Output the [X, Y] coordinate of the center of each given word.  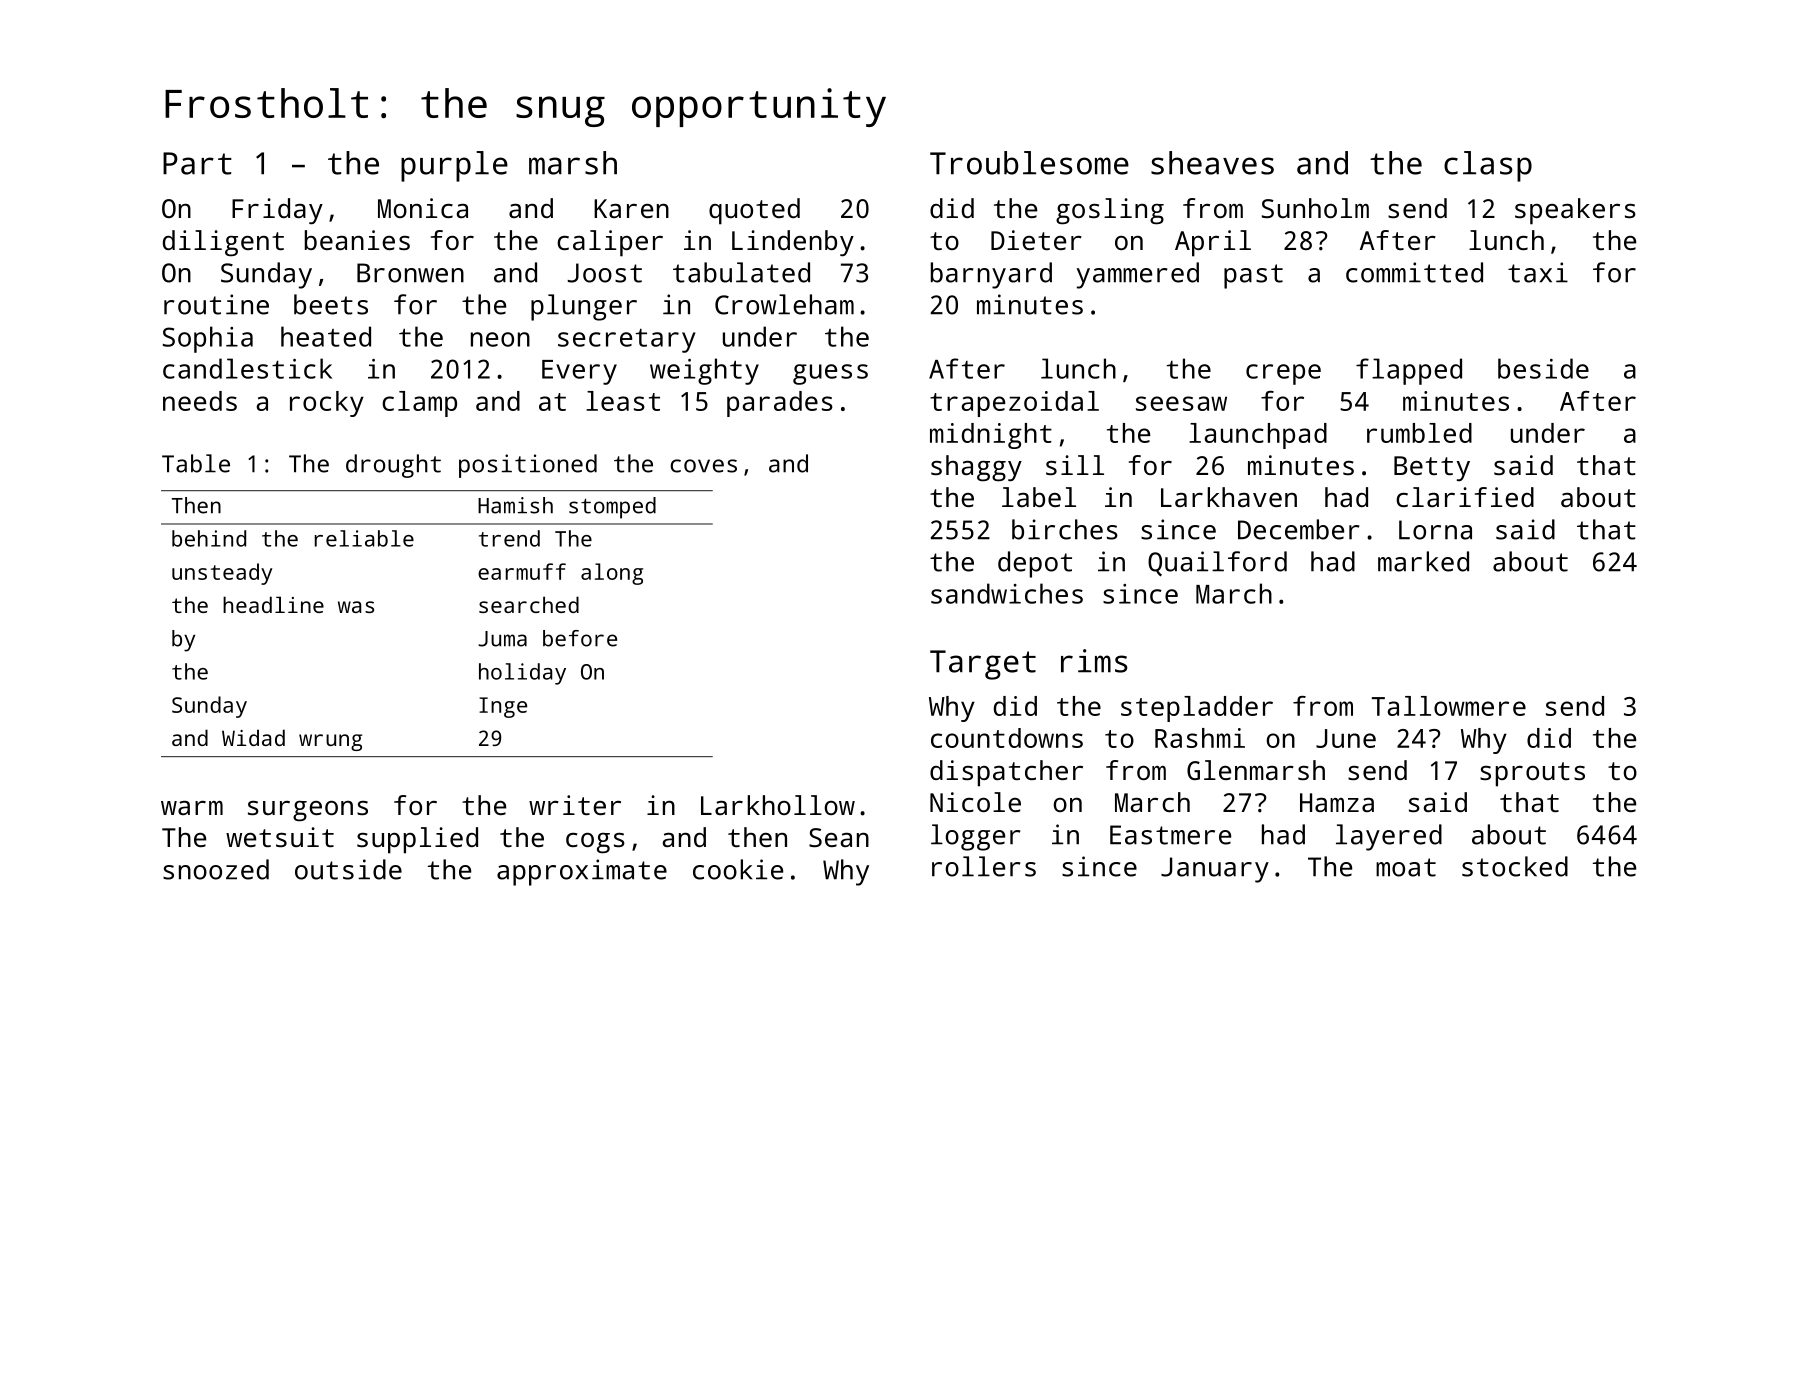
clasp [1488, 166]
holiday [522, 674]
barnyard [991, 275]
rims [1094, 661]
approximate [582, 872]
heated [326, 336]
